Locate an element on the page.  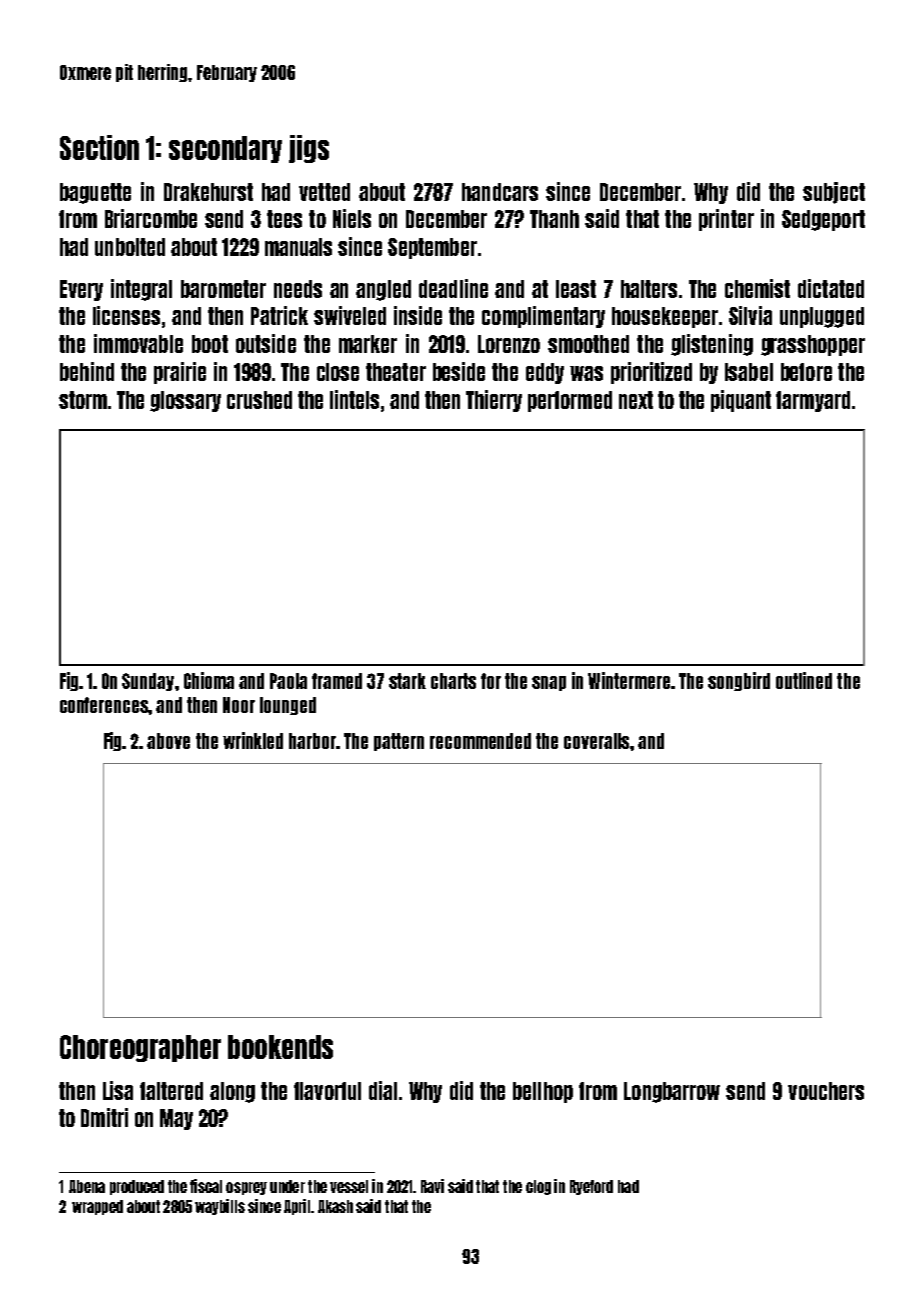
stark is located at coordinates (407, 681).
